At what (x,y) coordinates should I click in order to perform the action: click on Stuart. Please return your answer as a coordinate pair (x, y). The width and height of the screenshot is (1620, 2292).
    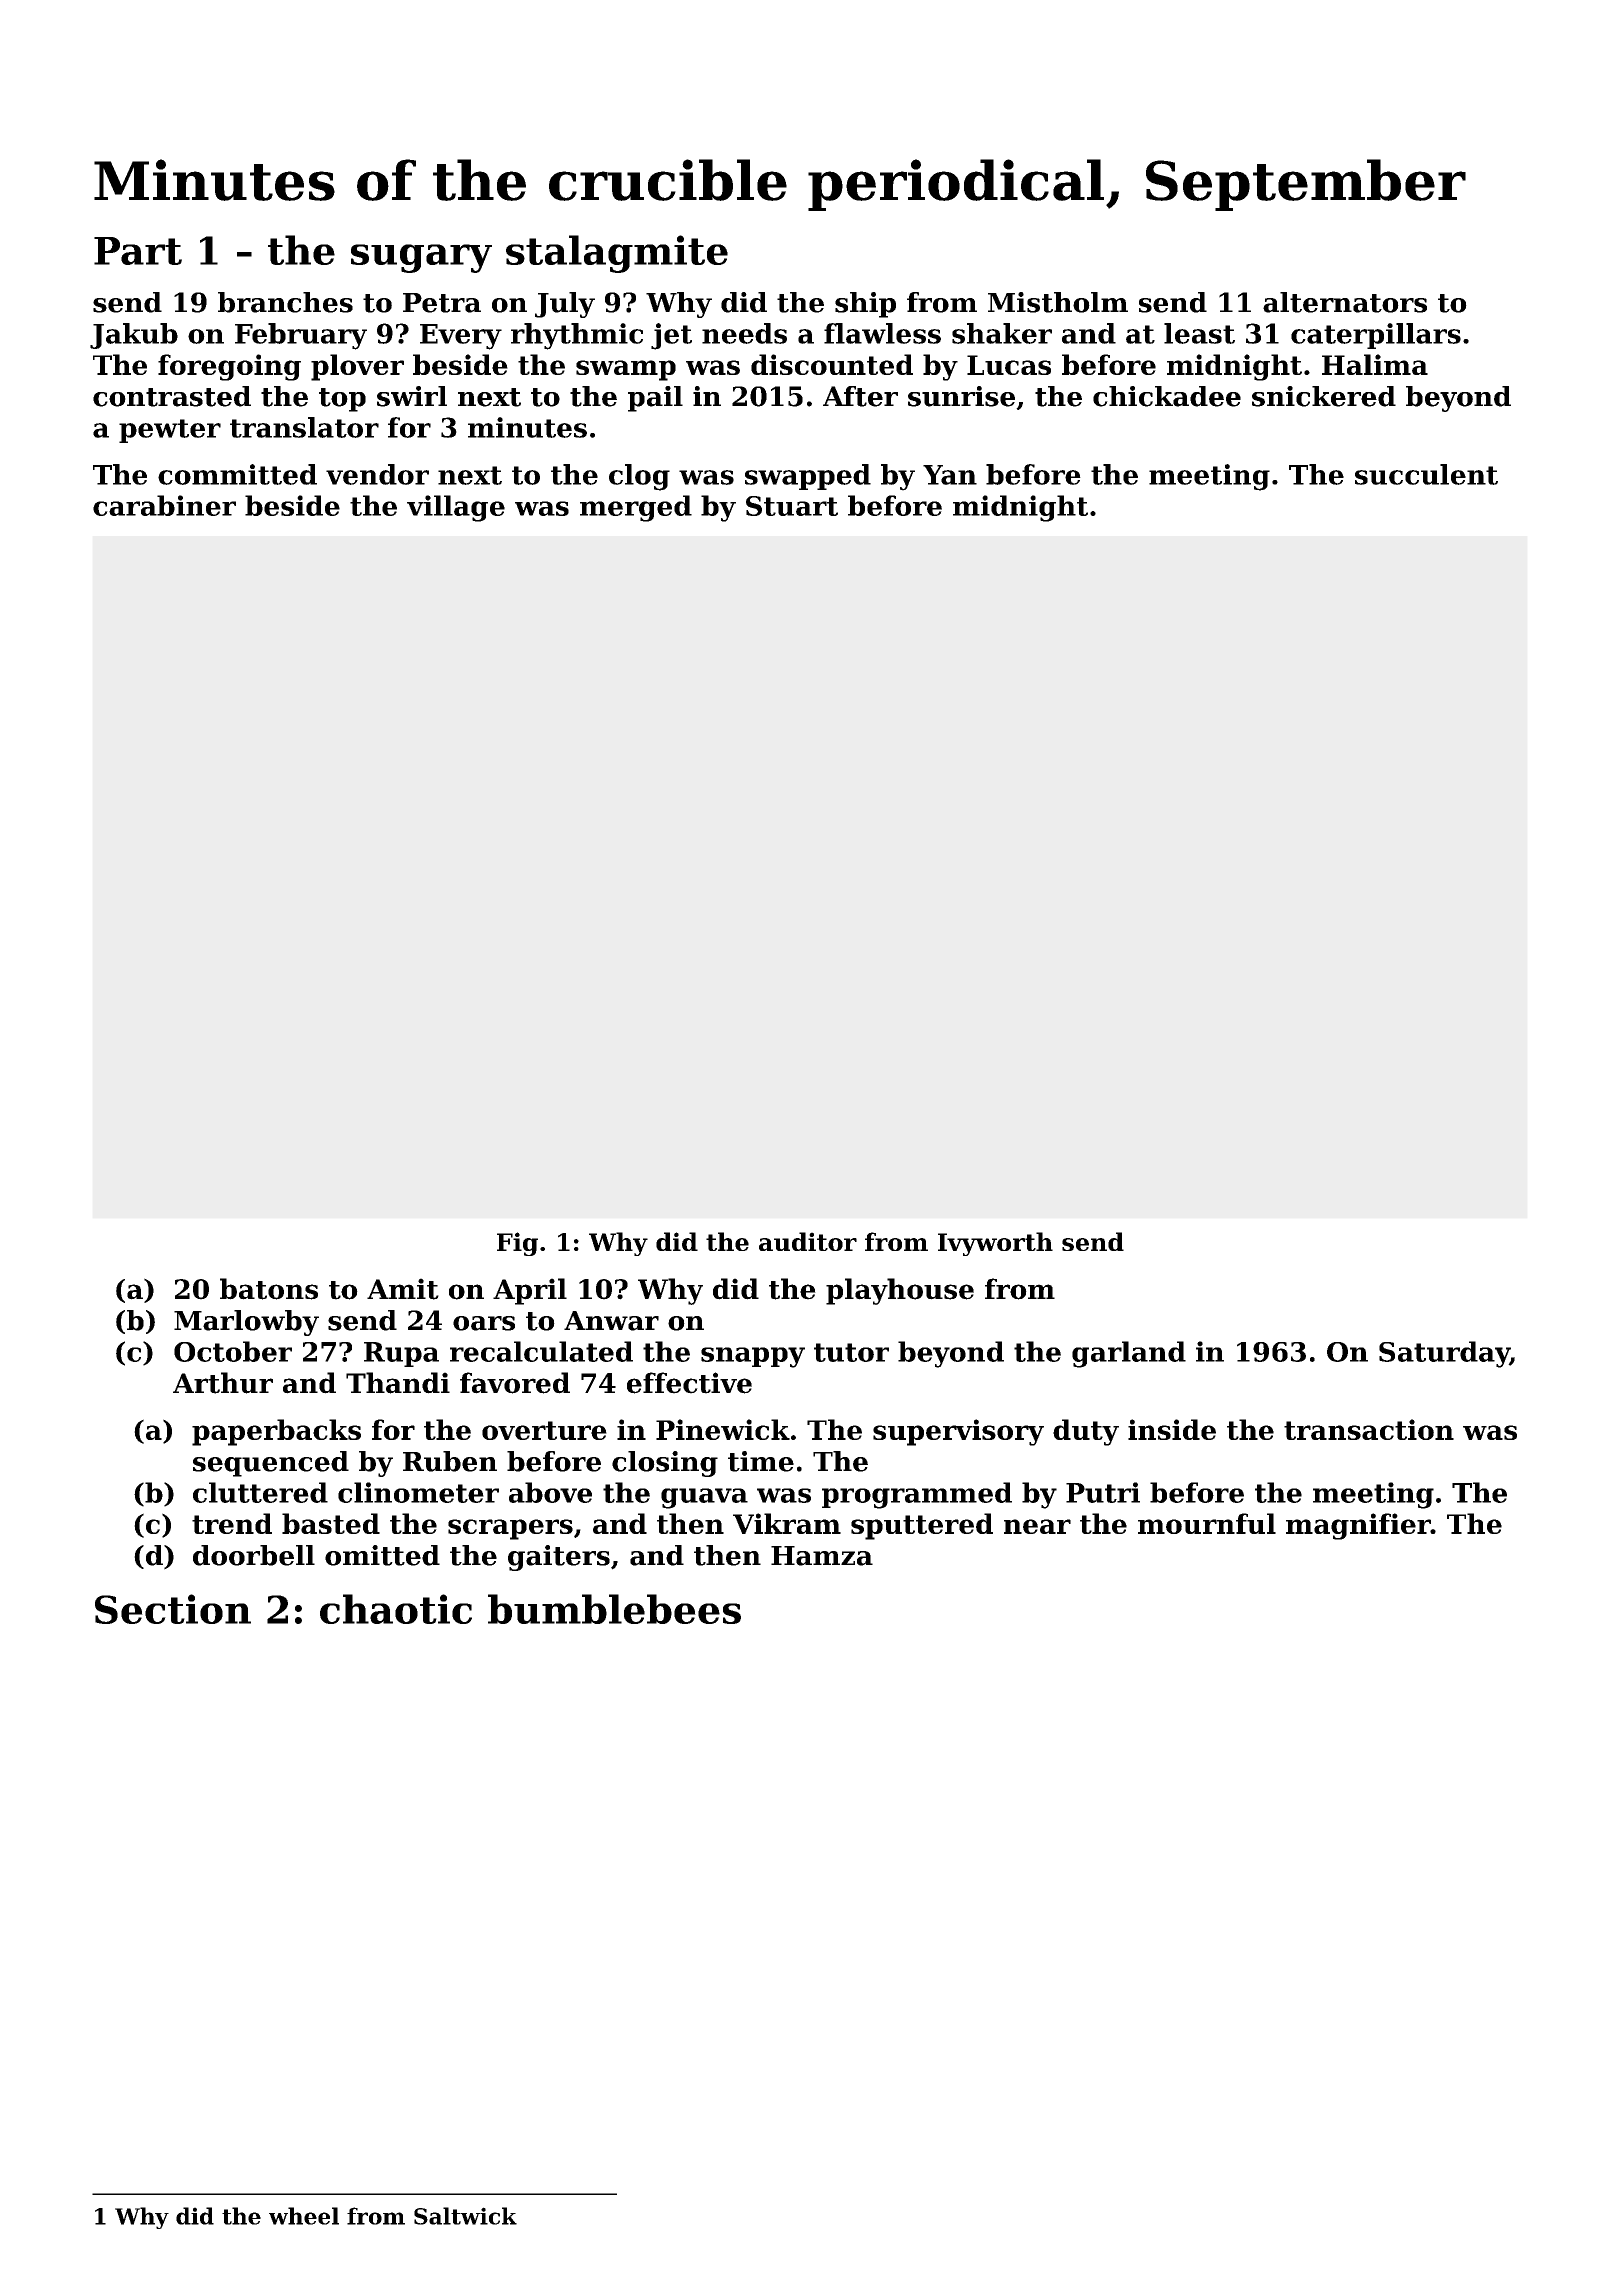
    Looking at the image, I should click on (792, 506).
